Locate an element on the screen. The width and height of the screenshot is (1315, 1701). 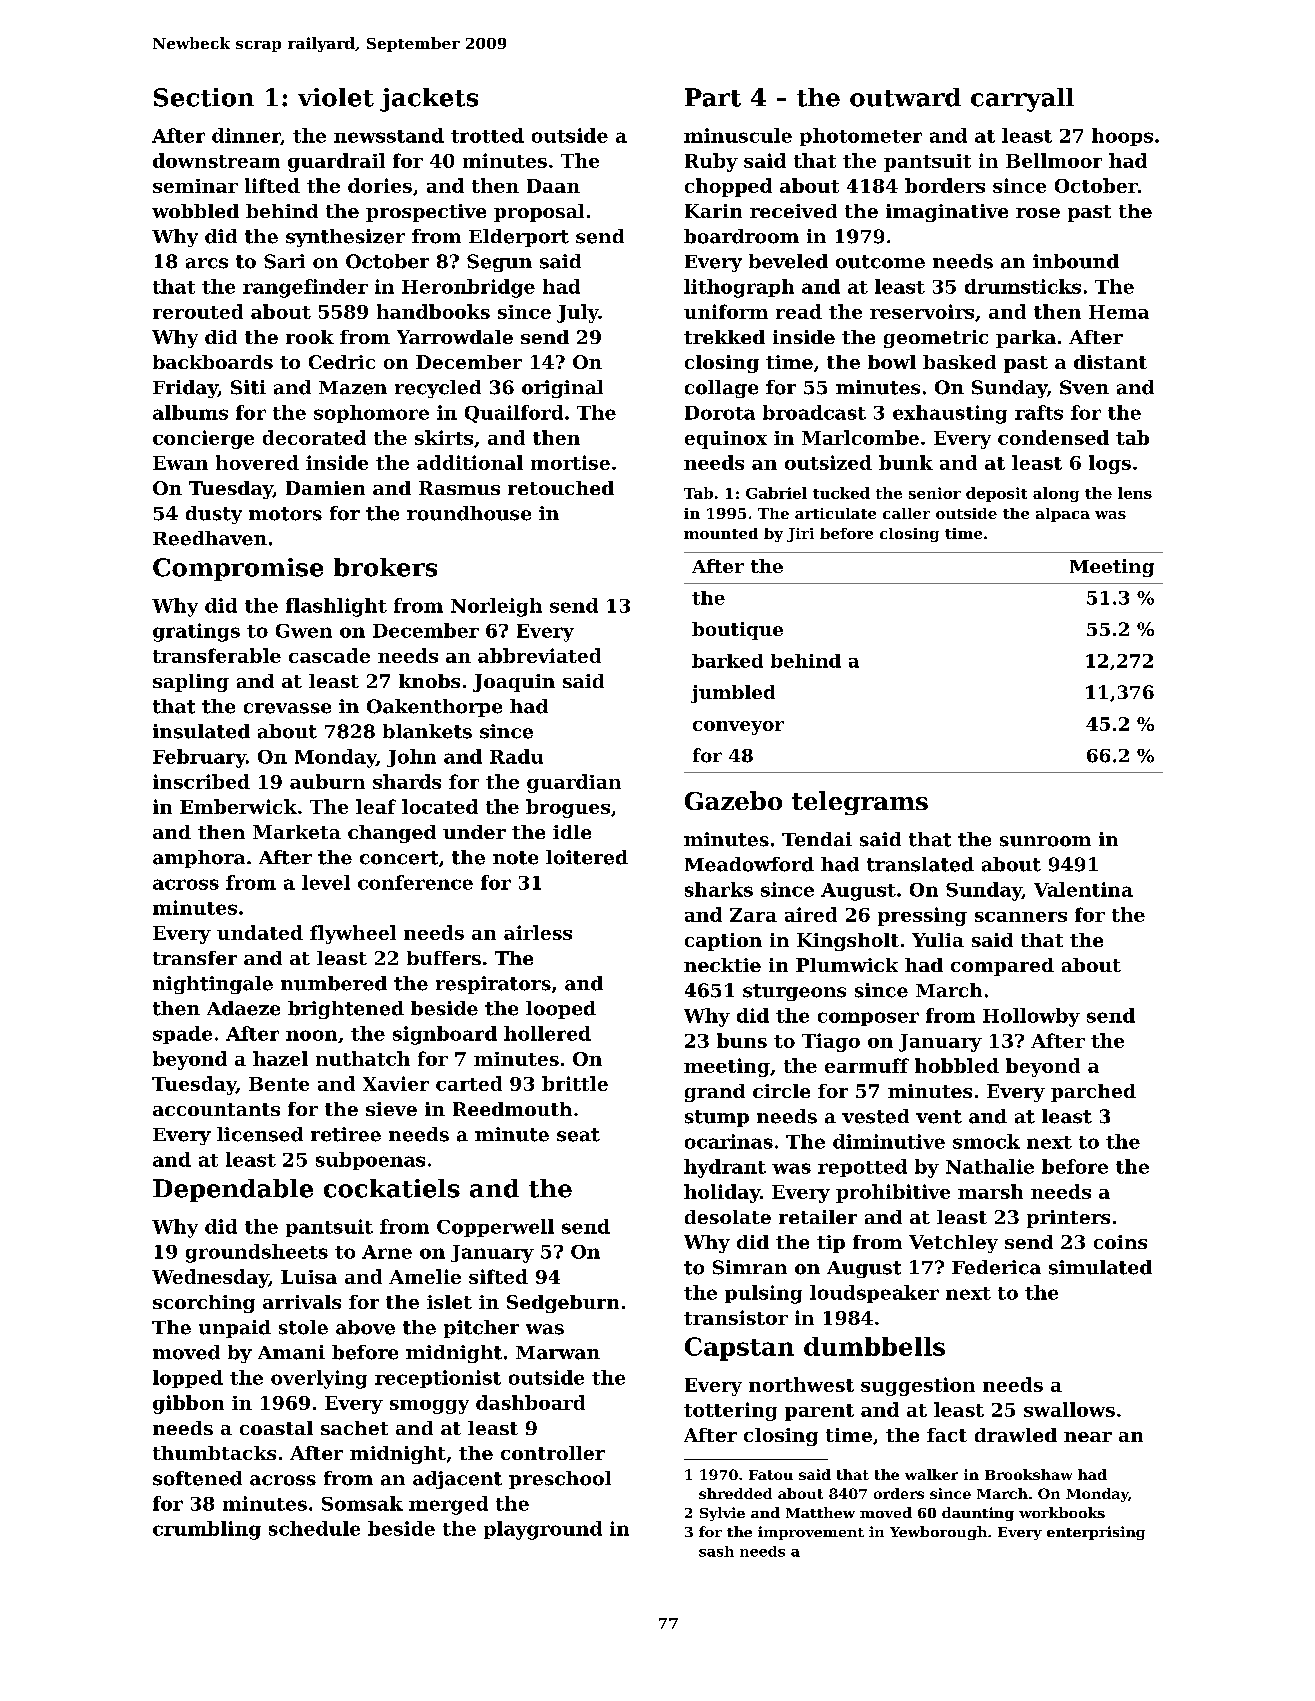
playground is located at coordinates (543, 1530).
